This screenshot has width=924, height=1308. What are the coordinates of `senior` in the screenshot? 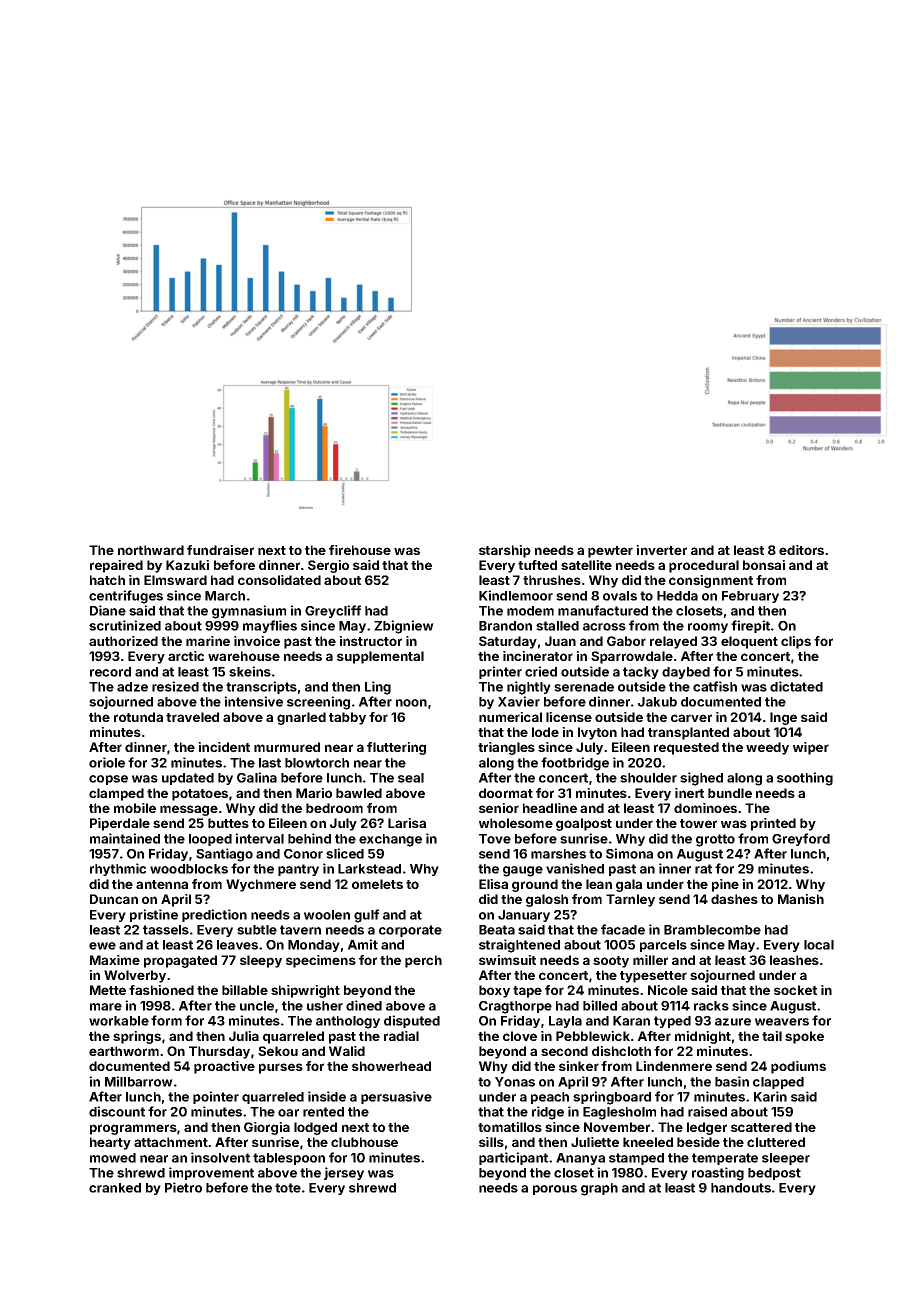 It's located at (499, 808).
